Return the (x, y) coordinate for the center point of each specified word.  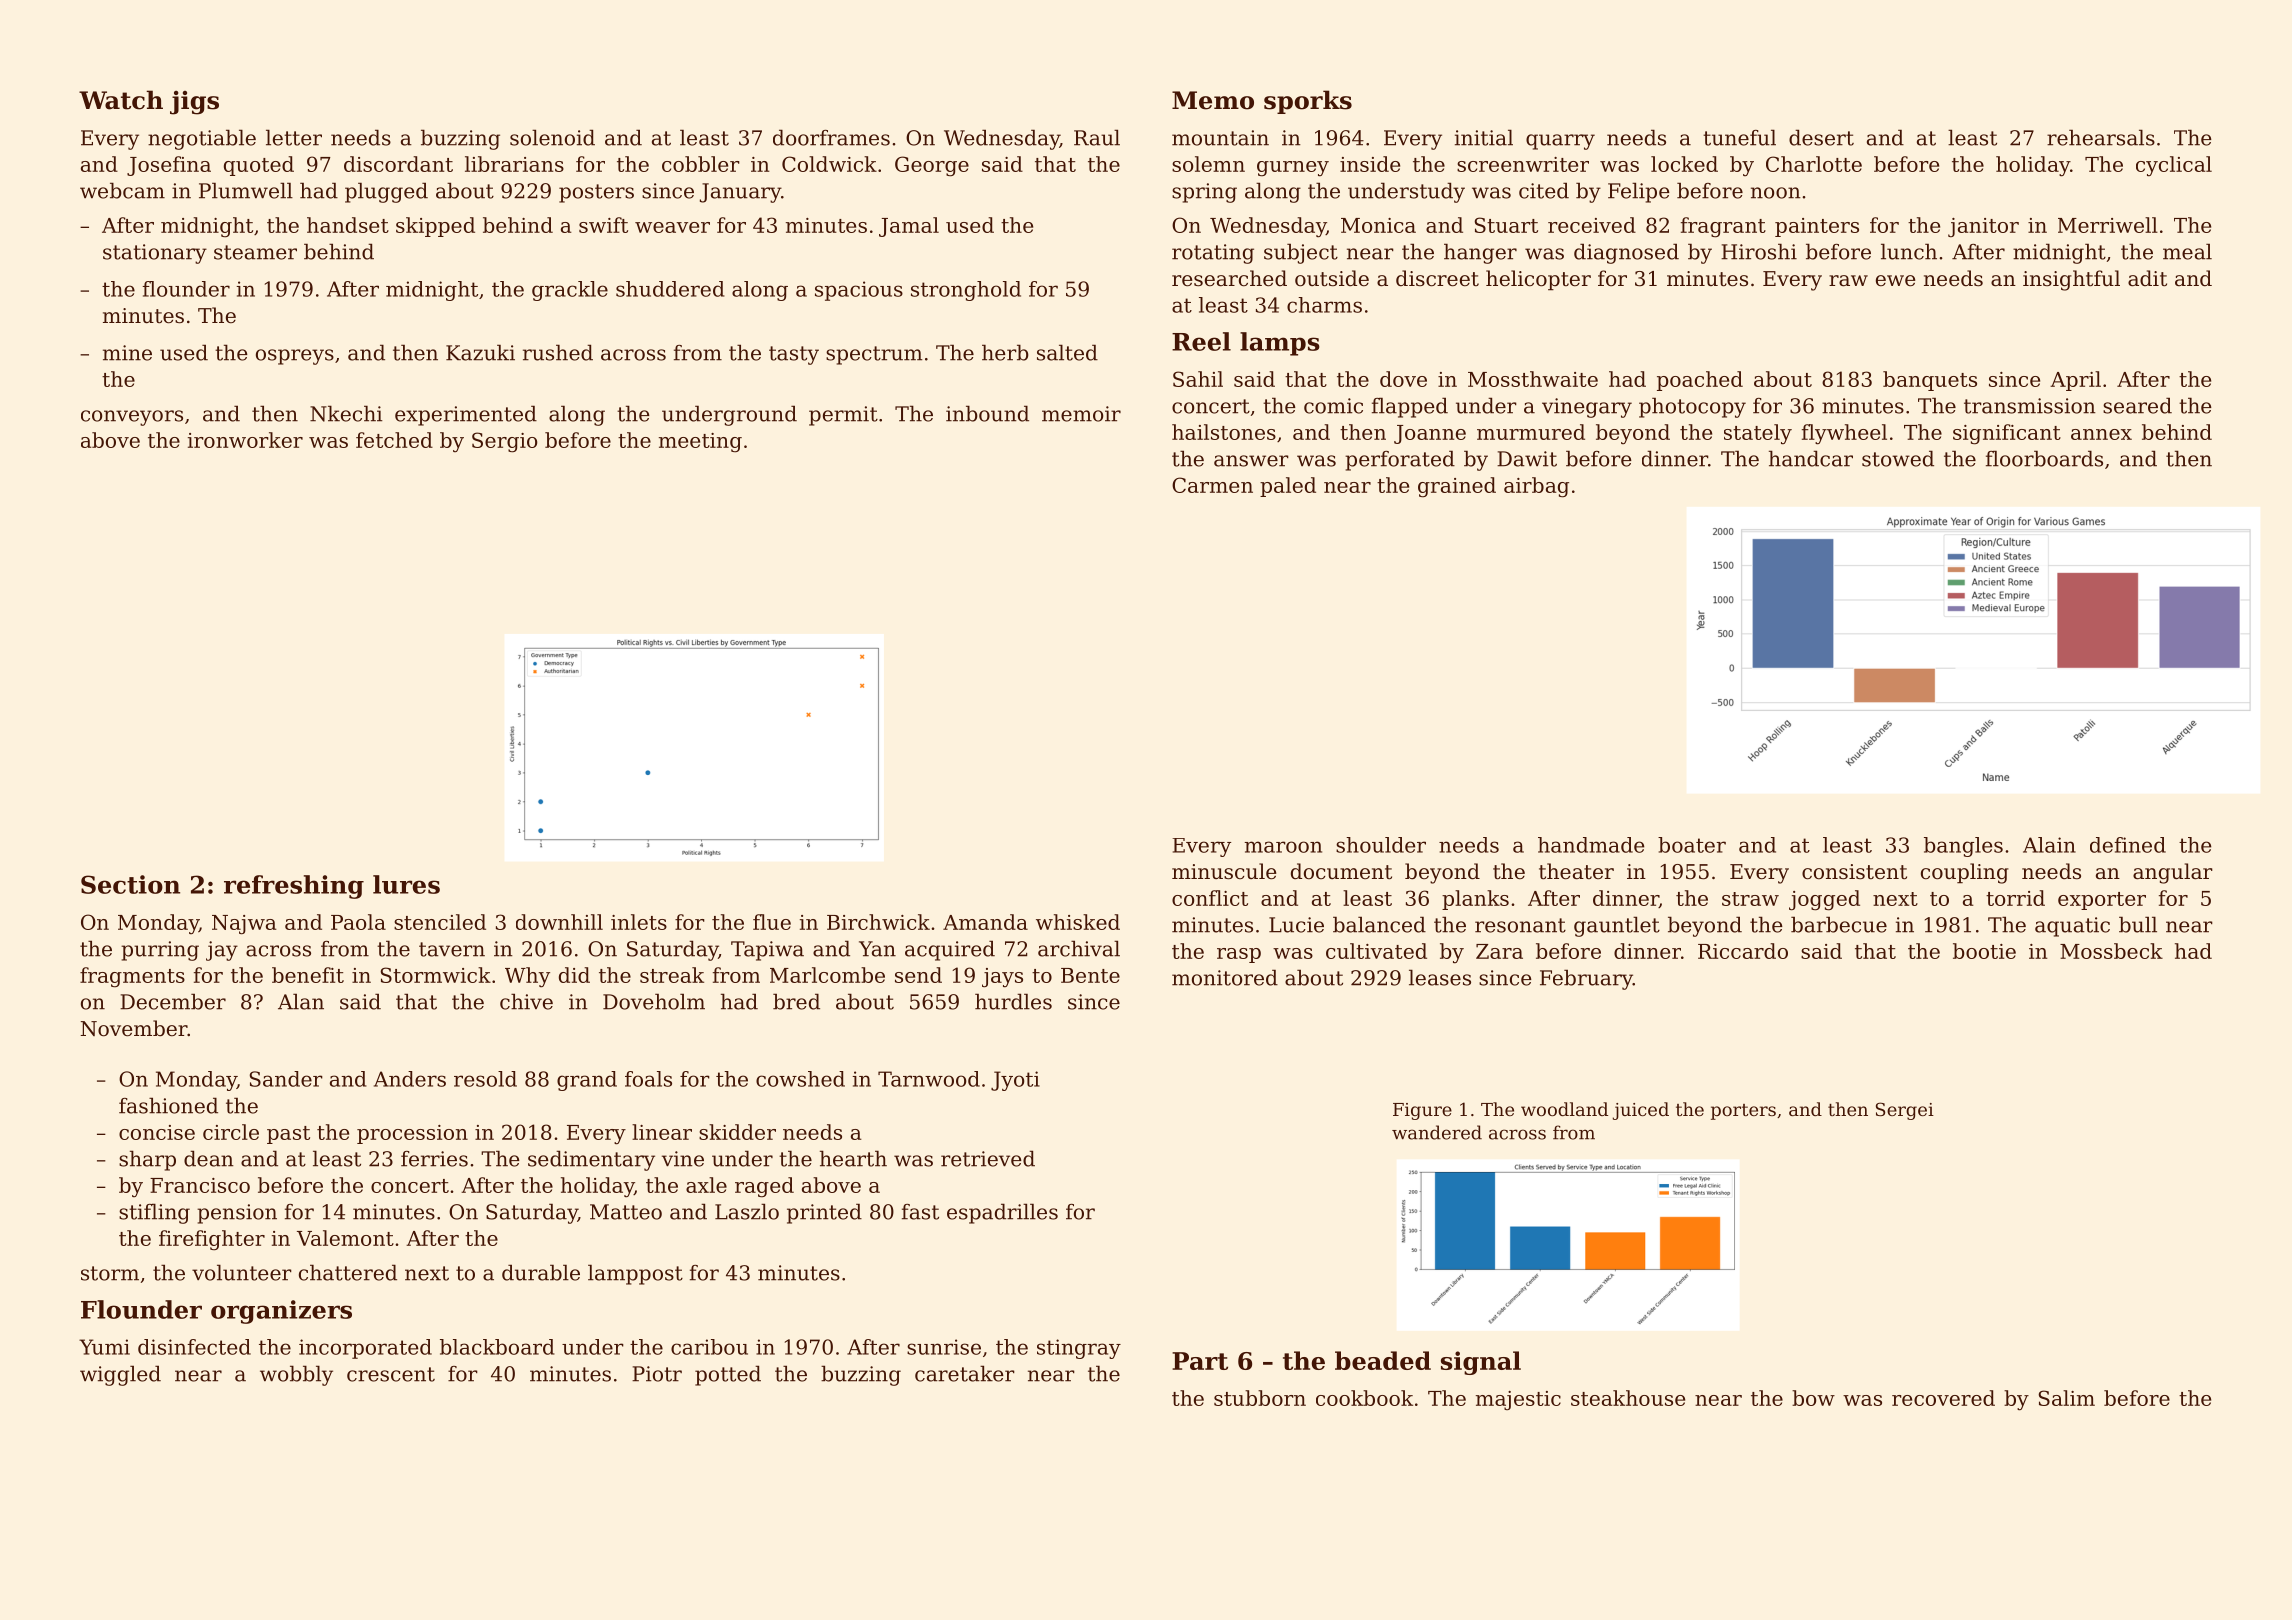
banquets (1930, 381)
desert (1821, 137)
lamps (1280, 344)
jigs (194, 103)
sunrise (944, 1347)
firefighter (212, 1240)
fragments (132, 977)
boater (1692, 845)
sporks (1308, 102)
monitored (1225, 977)
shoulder (1381, 845)
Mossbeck (2111, 951)
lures (406, 884)
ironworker (245, 440)
